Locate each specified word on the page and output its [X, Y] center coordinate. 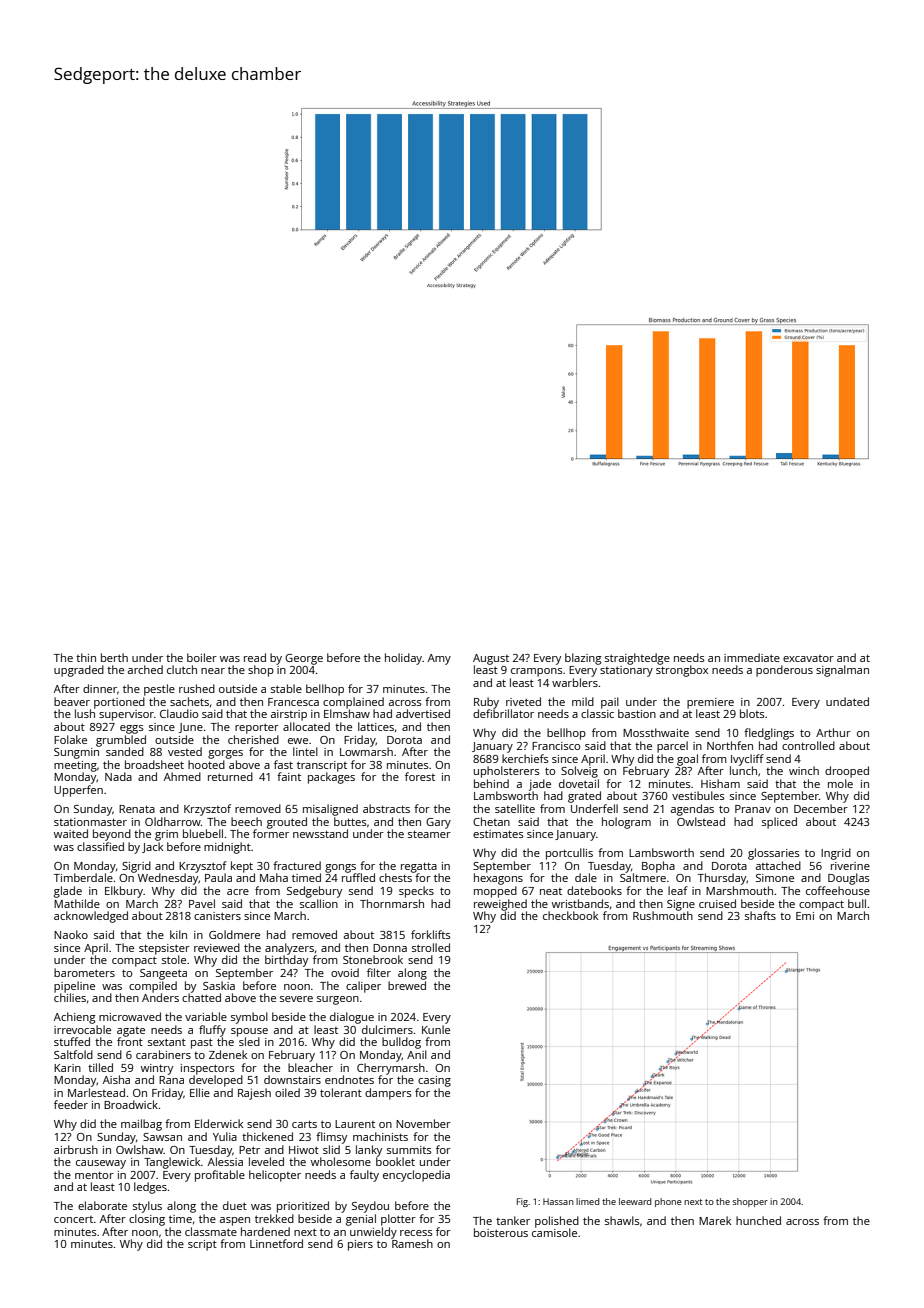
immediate [752, 657]
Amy [439, 659]
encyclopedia [416, 1176]
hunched [758, 1220]
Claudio [179, 713]
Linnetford [276, 1243]
